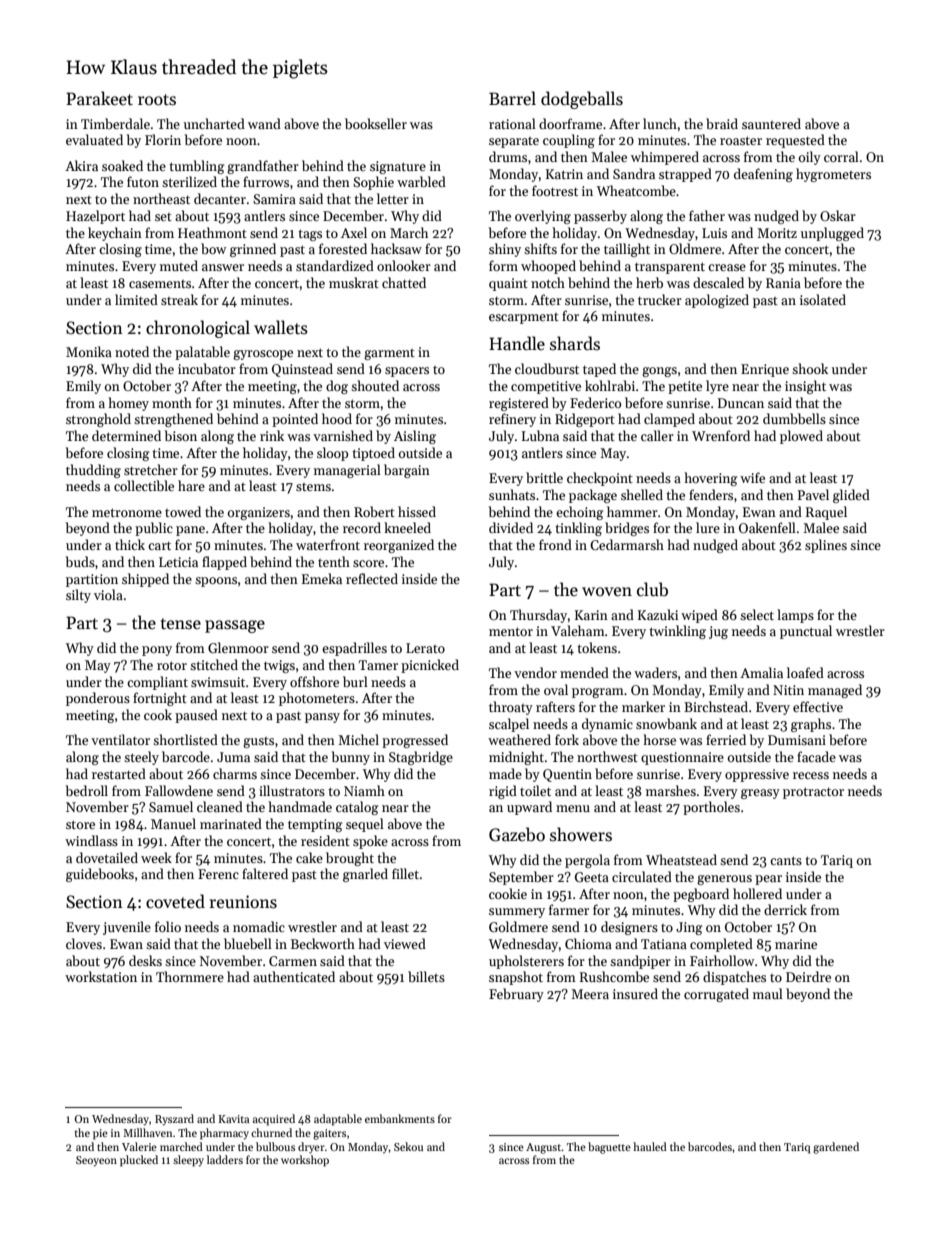  I want to click on signature, so click(398, 167).
